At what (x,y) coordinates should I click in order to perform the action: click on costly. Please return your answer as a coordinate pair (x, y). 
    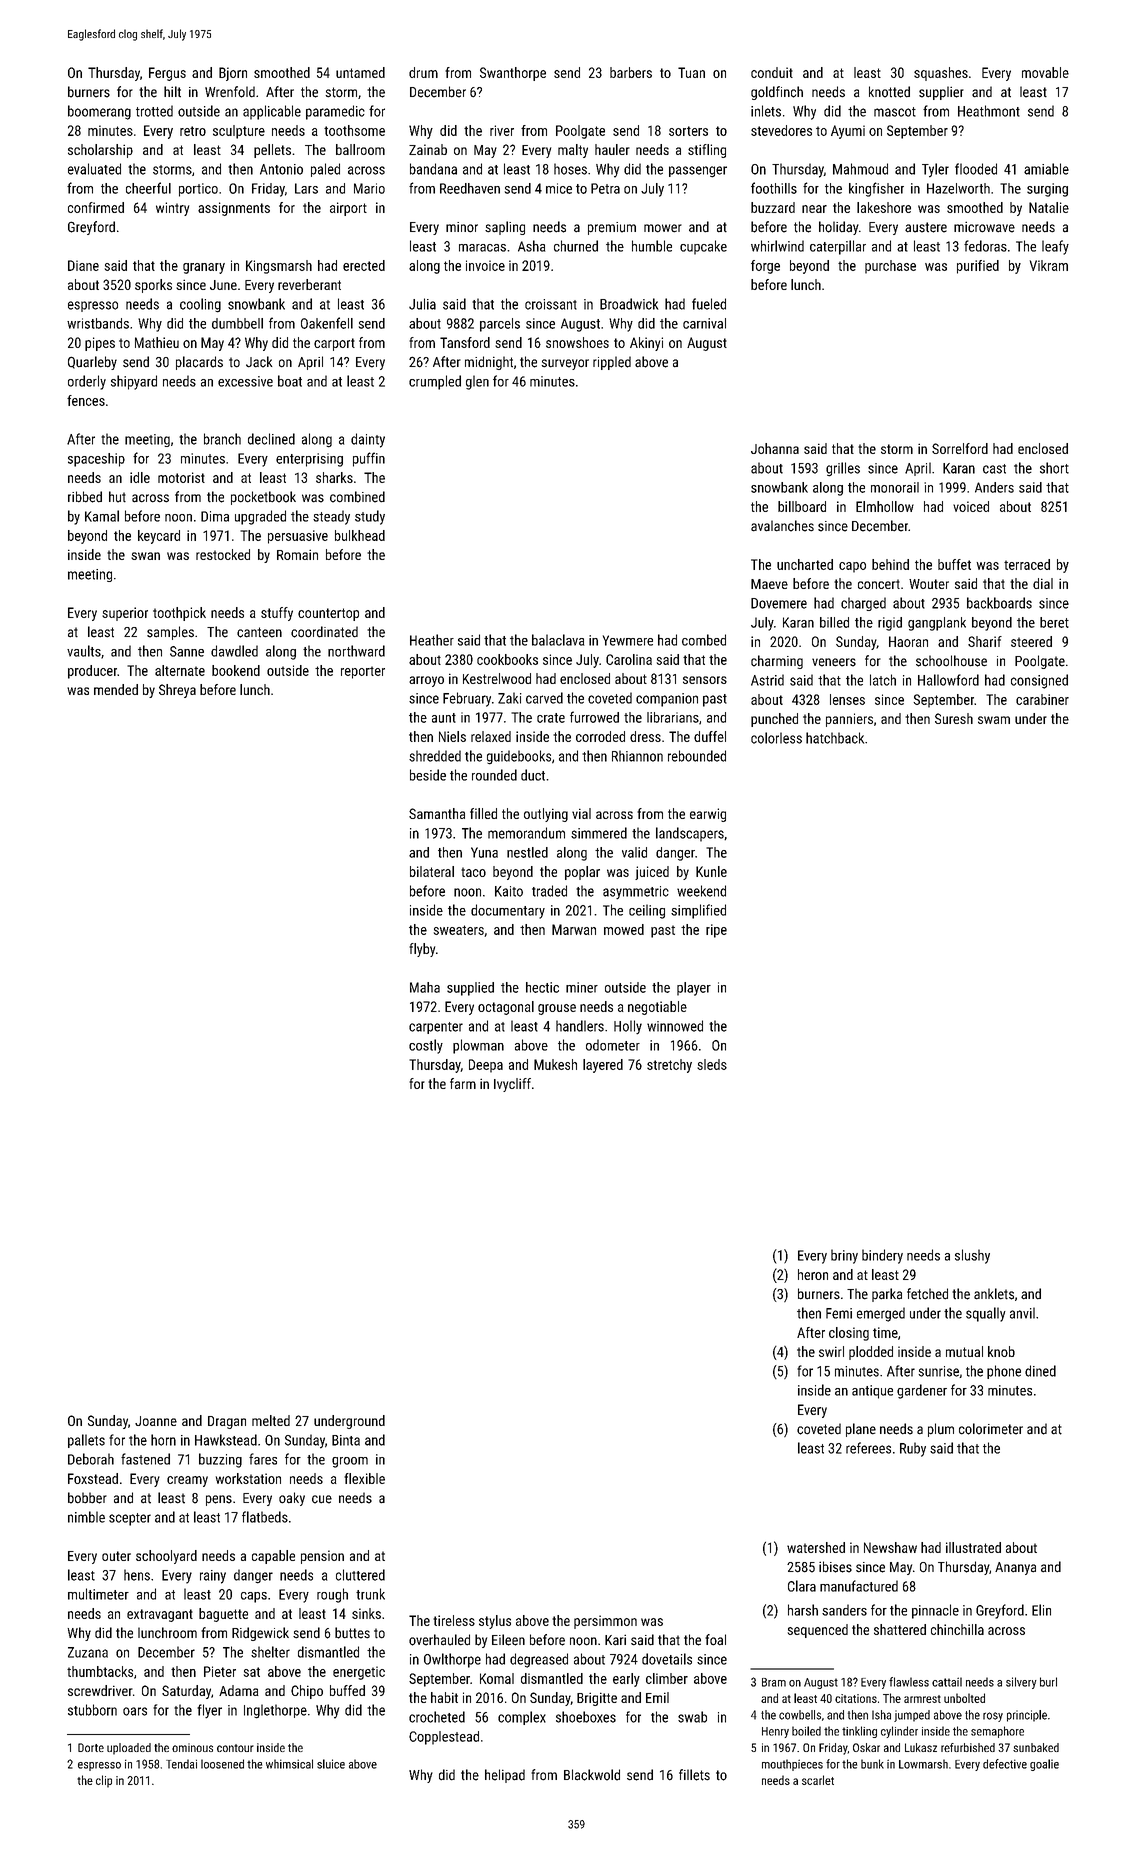
    Looking at the image, I should click on (426, 1046).
